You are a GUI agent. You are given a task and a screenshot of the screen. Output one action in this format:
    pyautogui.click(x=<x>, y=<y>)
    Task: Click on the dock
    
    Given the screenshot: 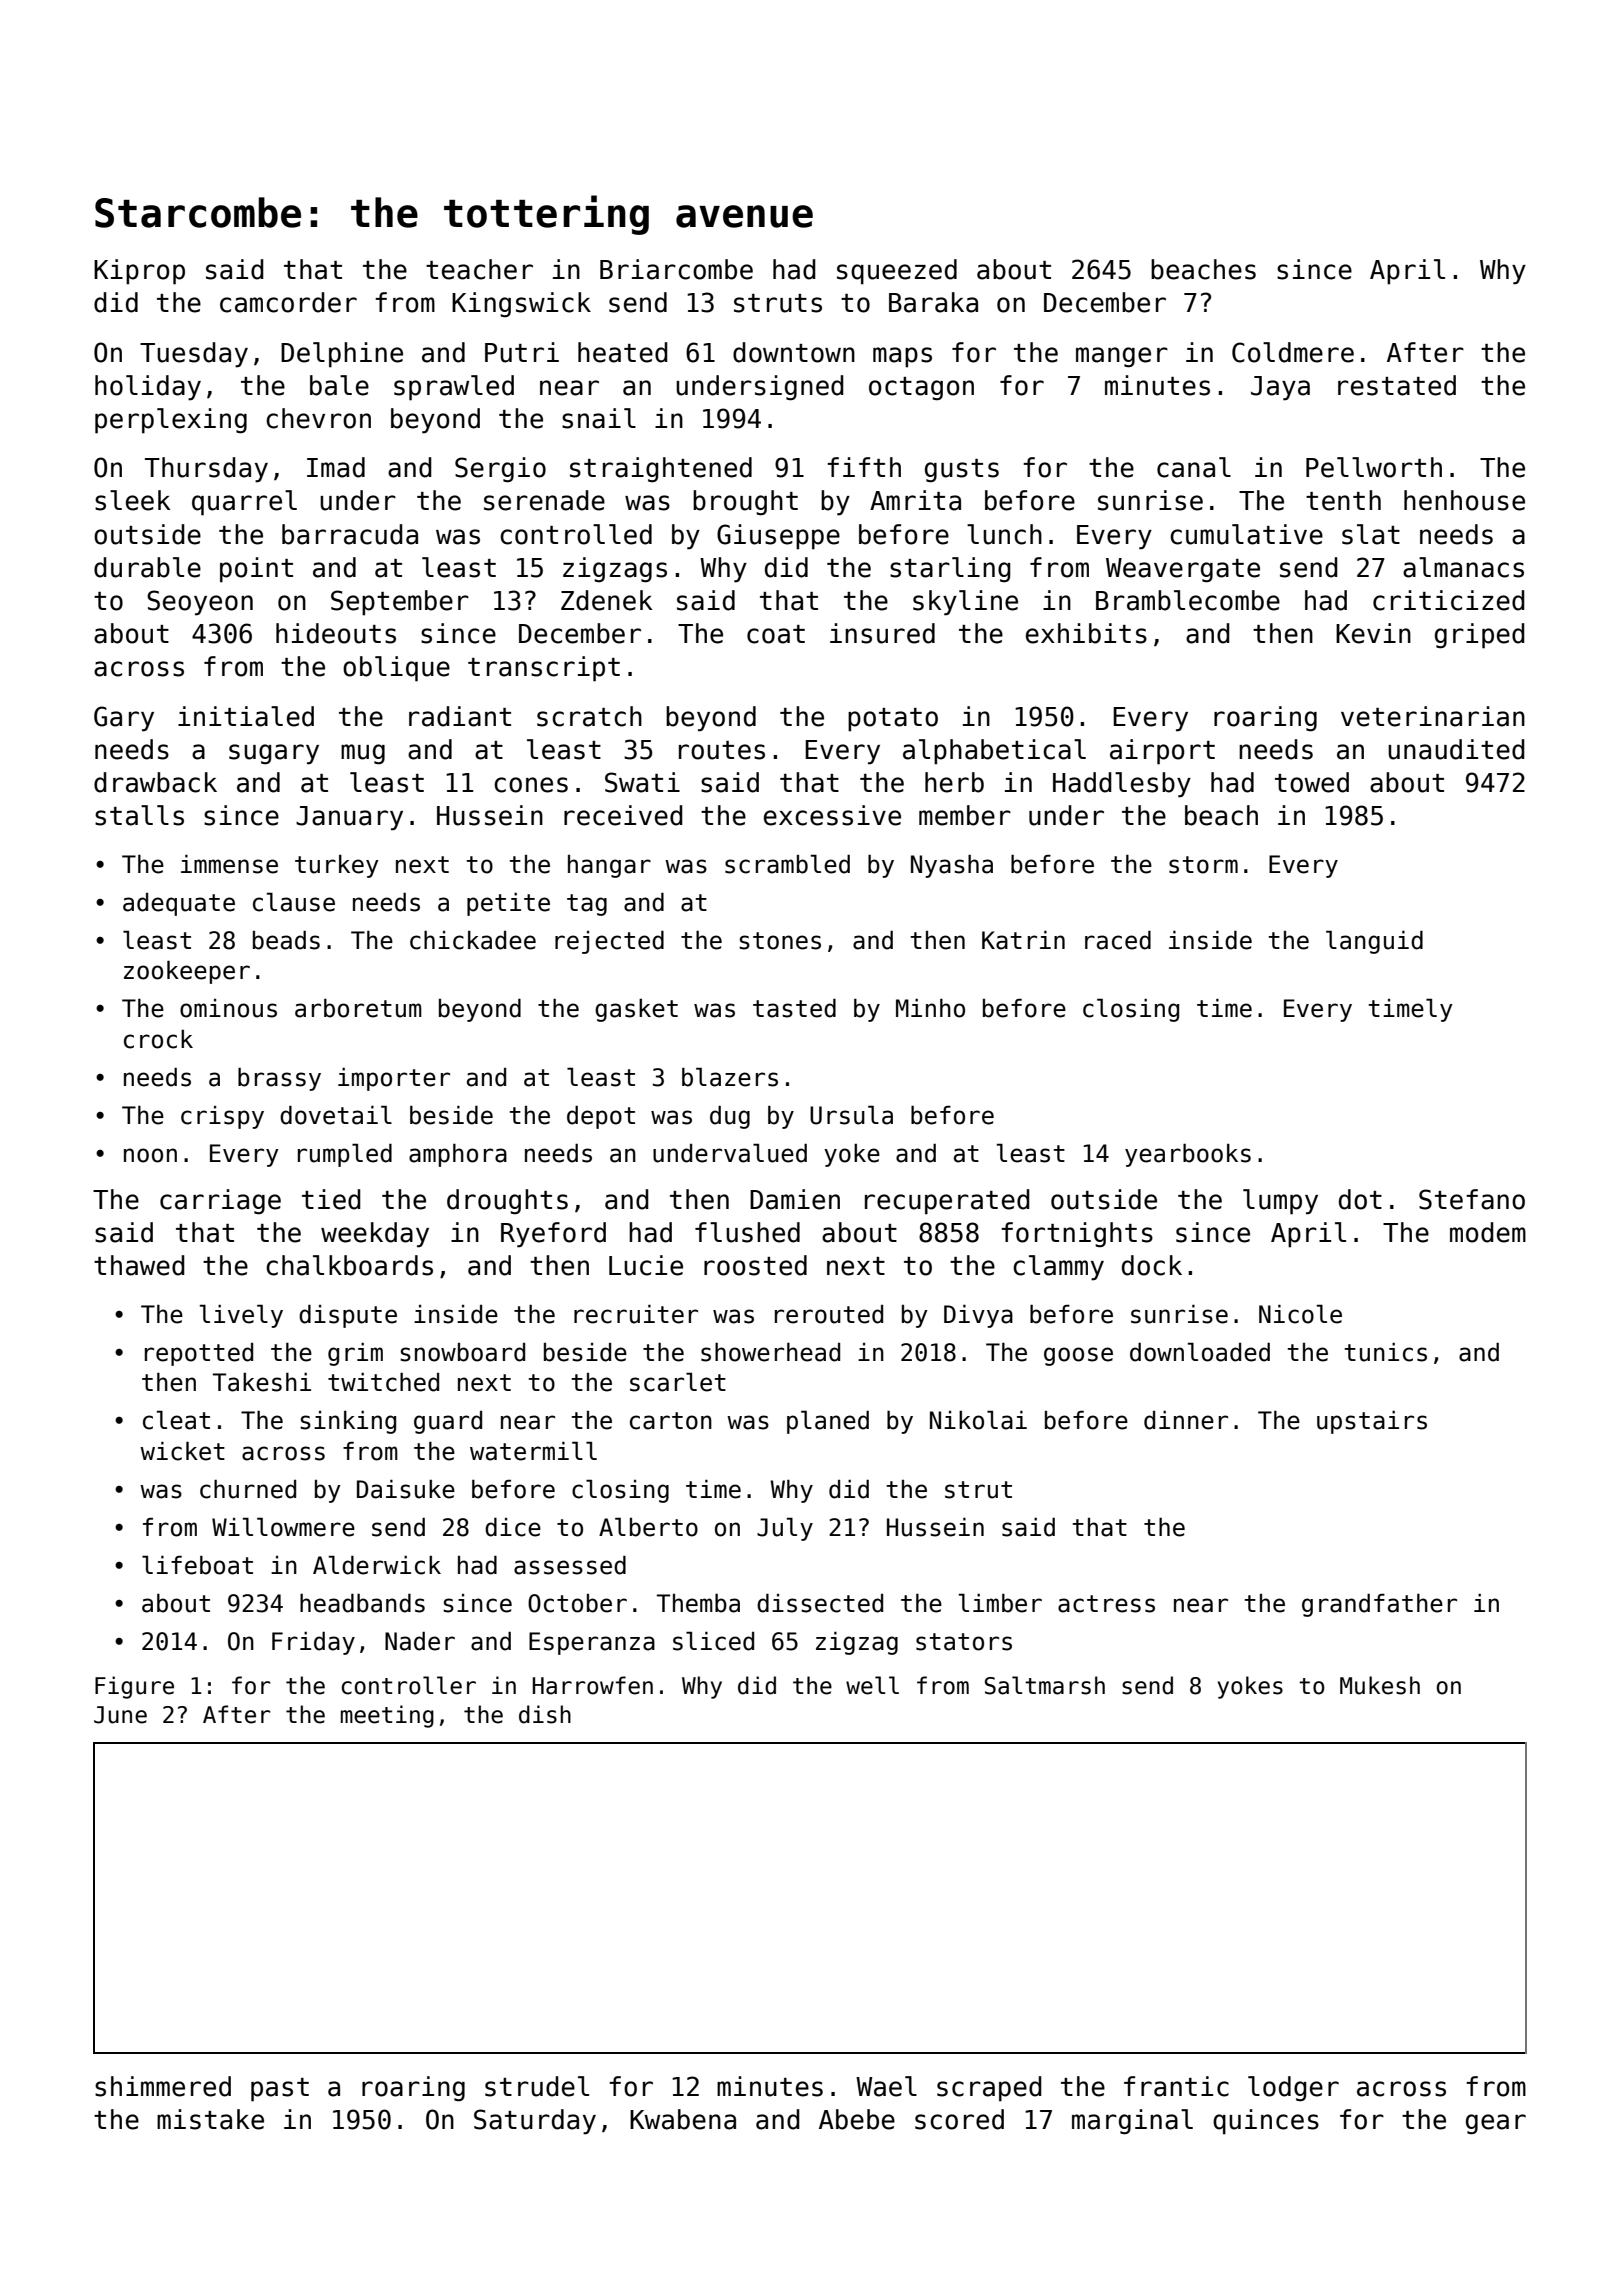 What is the action you would take?
    pyautogui.click(x=1152, y=1265)
